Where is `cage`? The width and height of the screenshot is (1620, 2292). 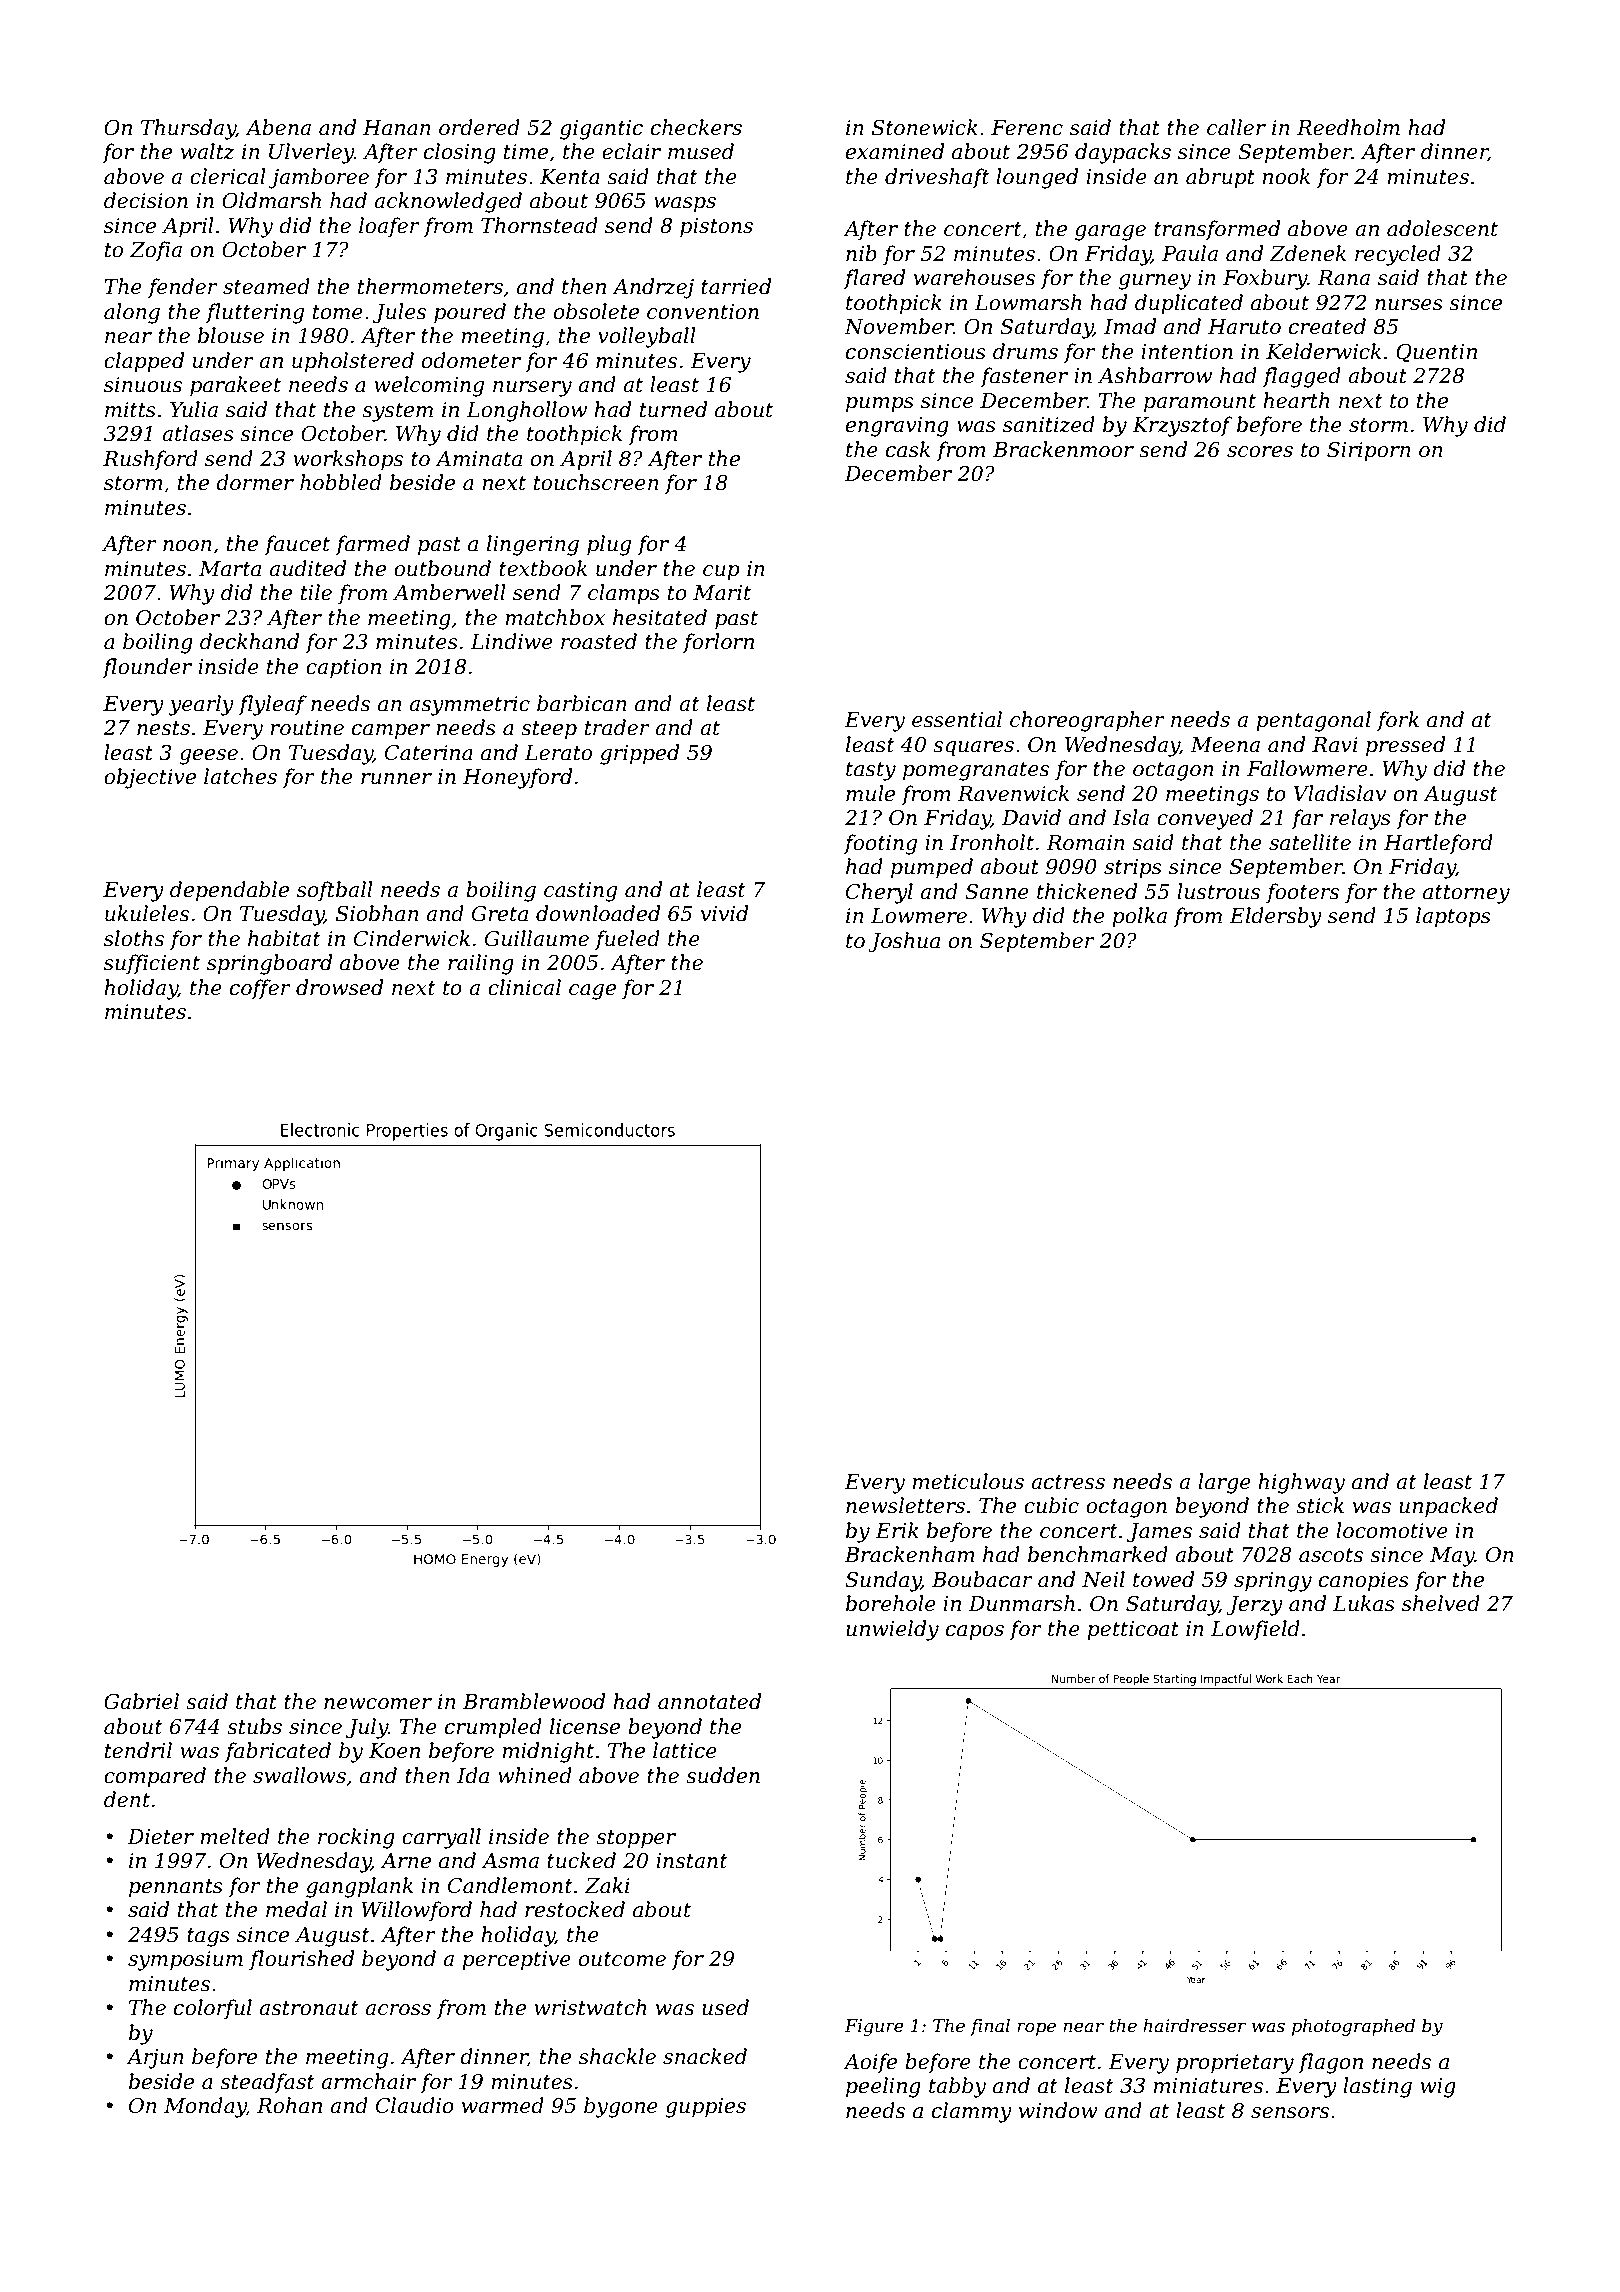 cage is located at coordinates (592, 992).
